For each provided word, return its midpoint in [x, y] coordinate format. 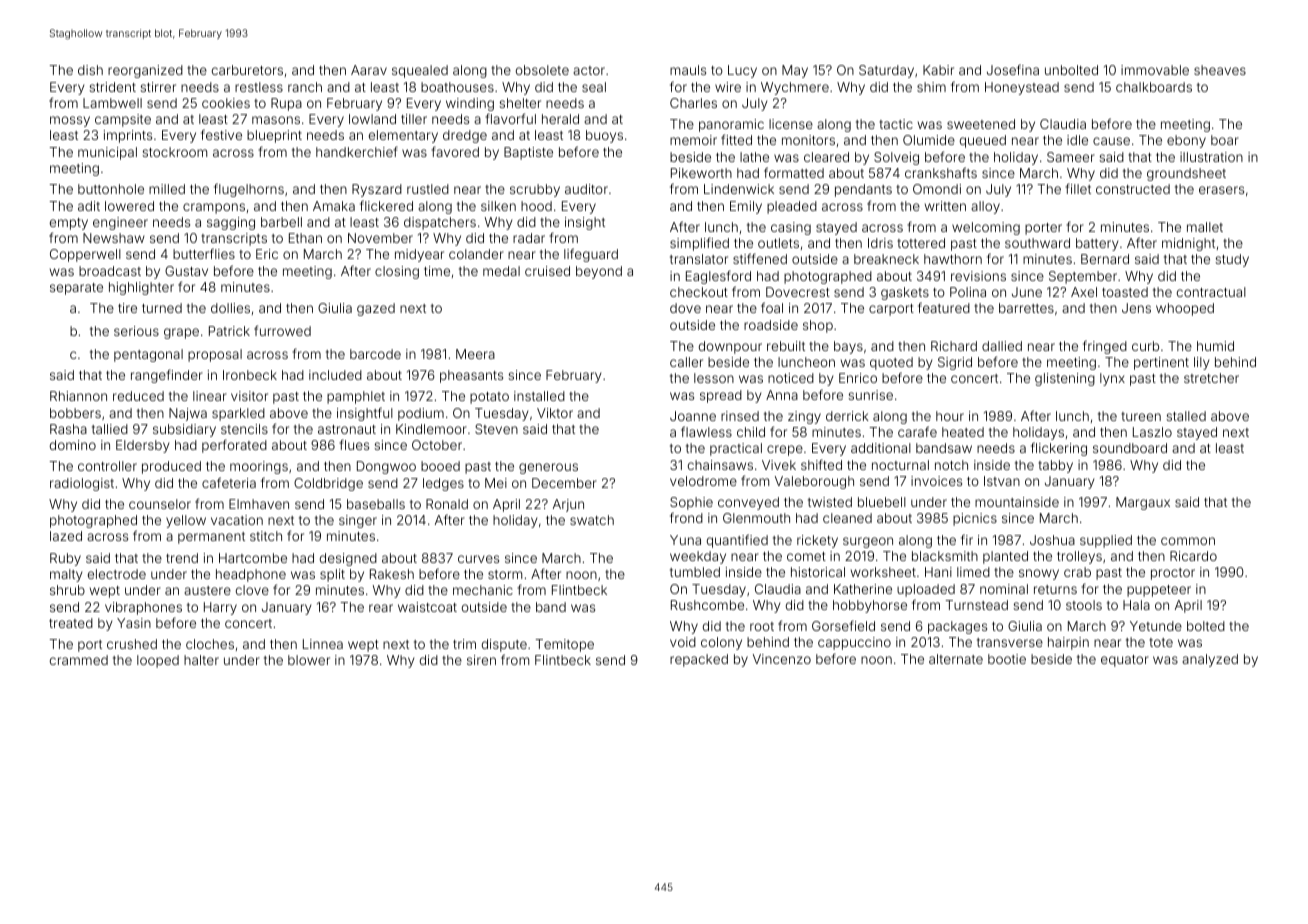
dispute [504, 645]
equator [1125, 661]
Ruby [65, 559]
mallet [1205, 227]
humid [1215, 346]
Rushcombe [707, 605]
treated [71, 623]
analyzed [1210, 660]
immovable [1155, 70]
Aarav [369, 70]
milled [167, 189]
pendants [863, 190]
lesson [714, 378]
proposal [215, 355]
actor [589, 70]
